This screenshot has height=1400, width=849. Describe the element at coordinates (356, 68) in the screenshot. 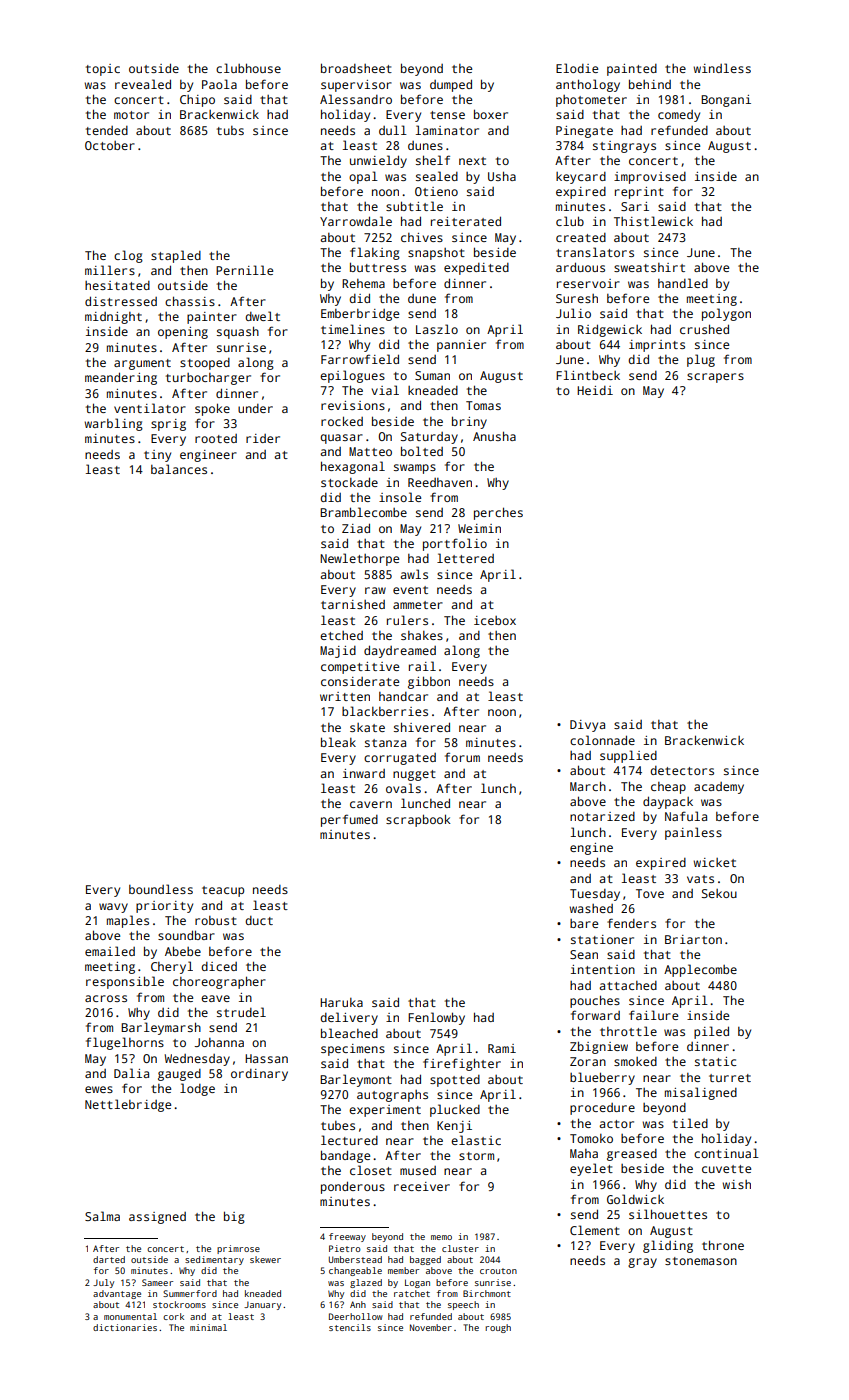

I see `broadsheet` at that location.
